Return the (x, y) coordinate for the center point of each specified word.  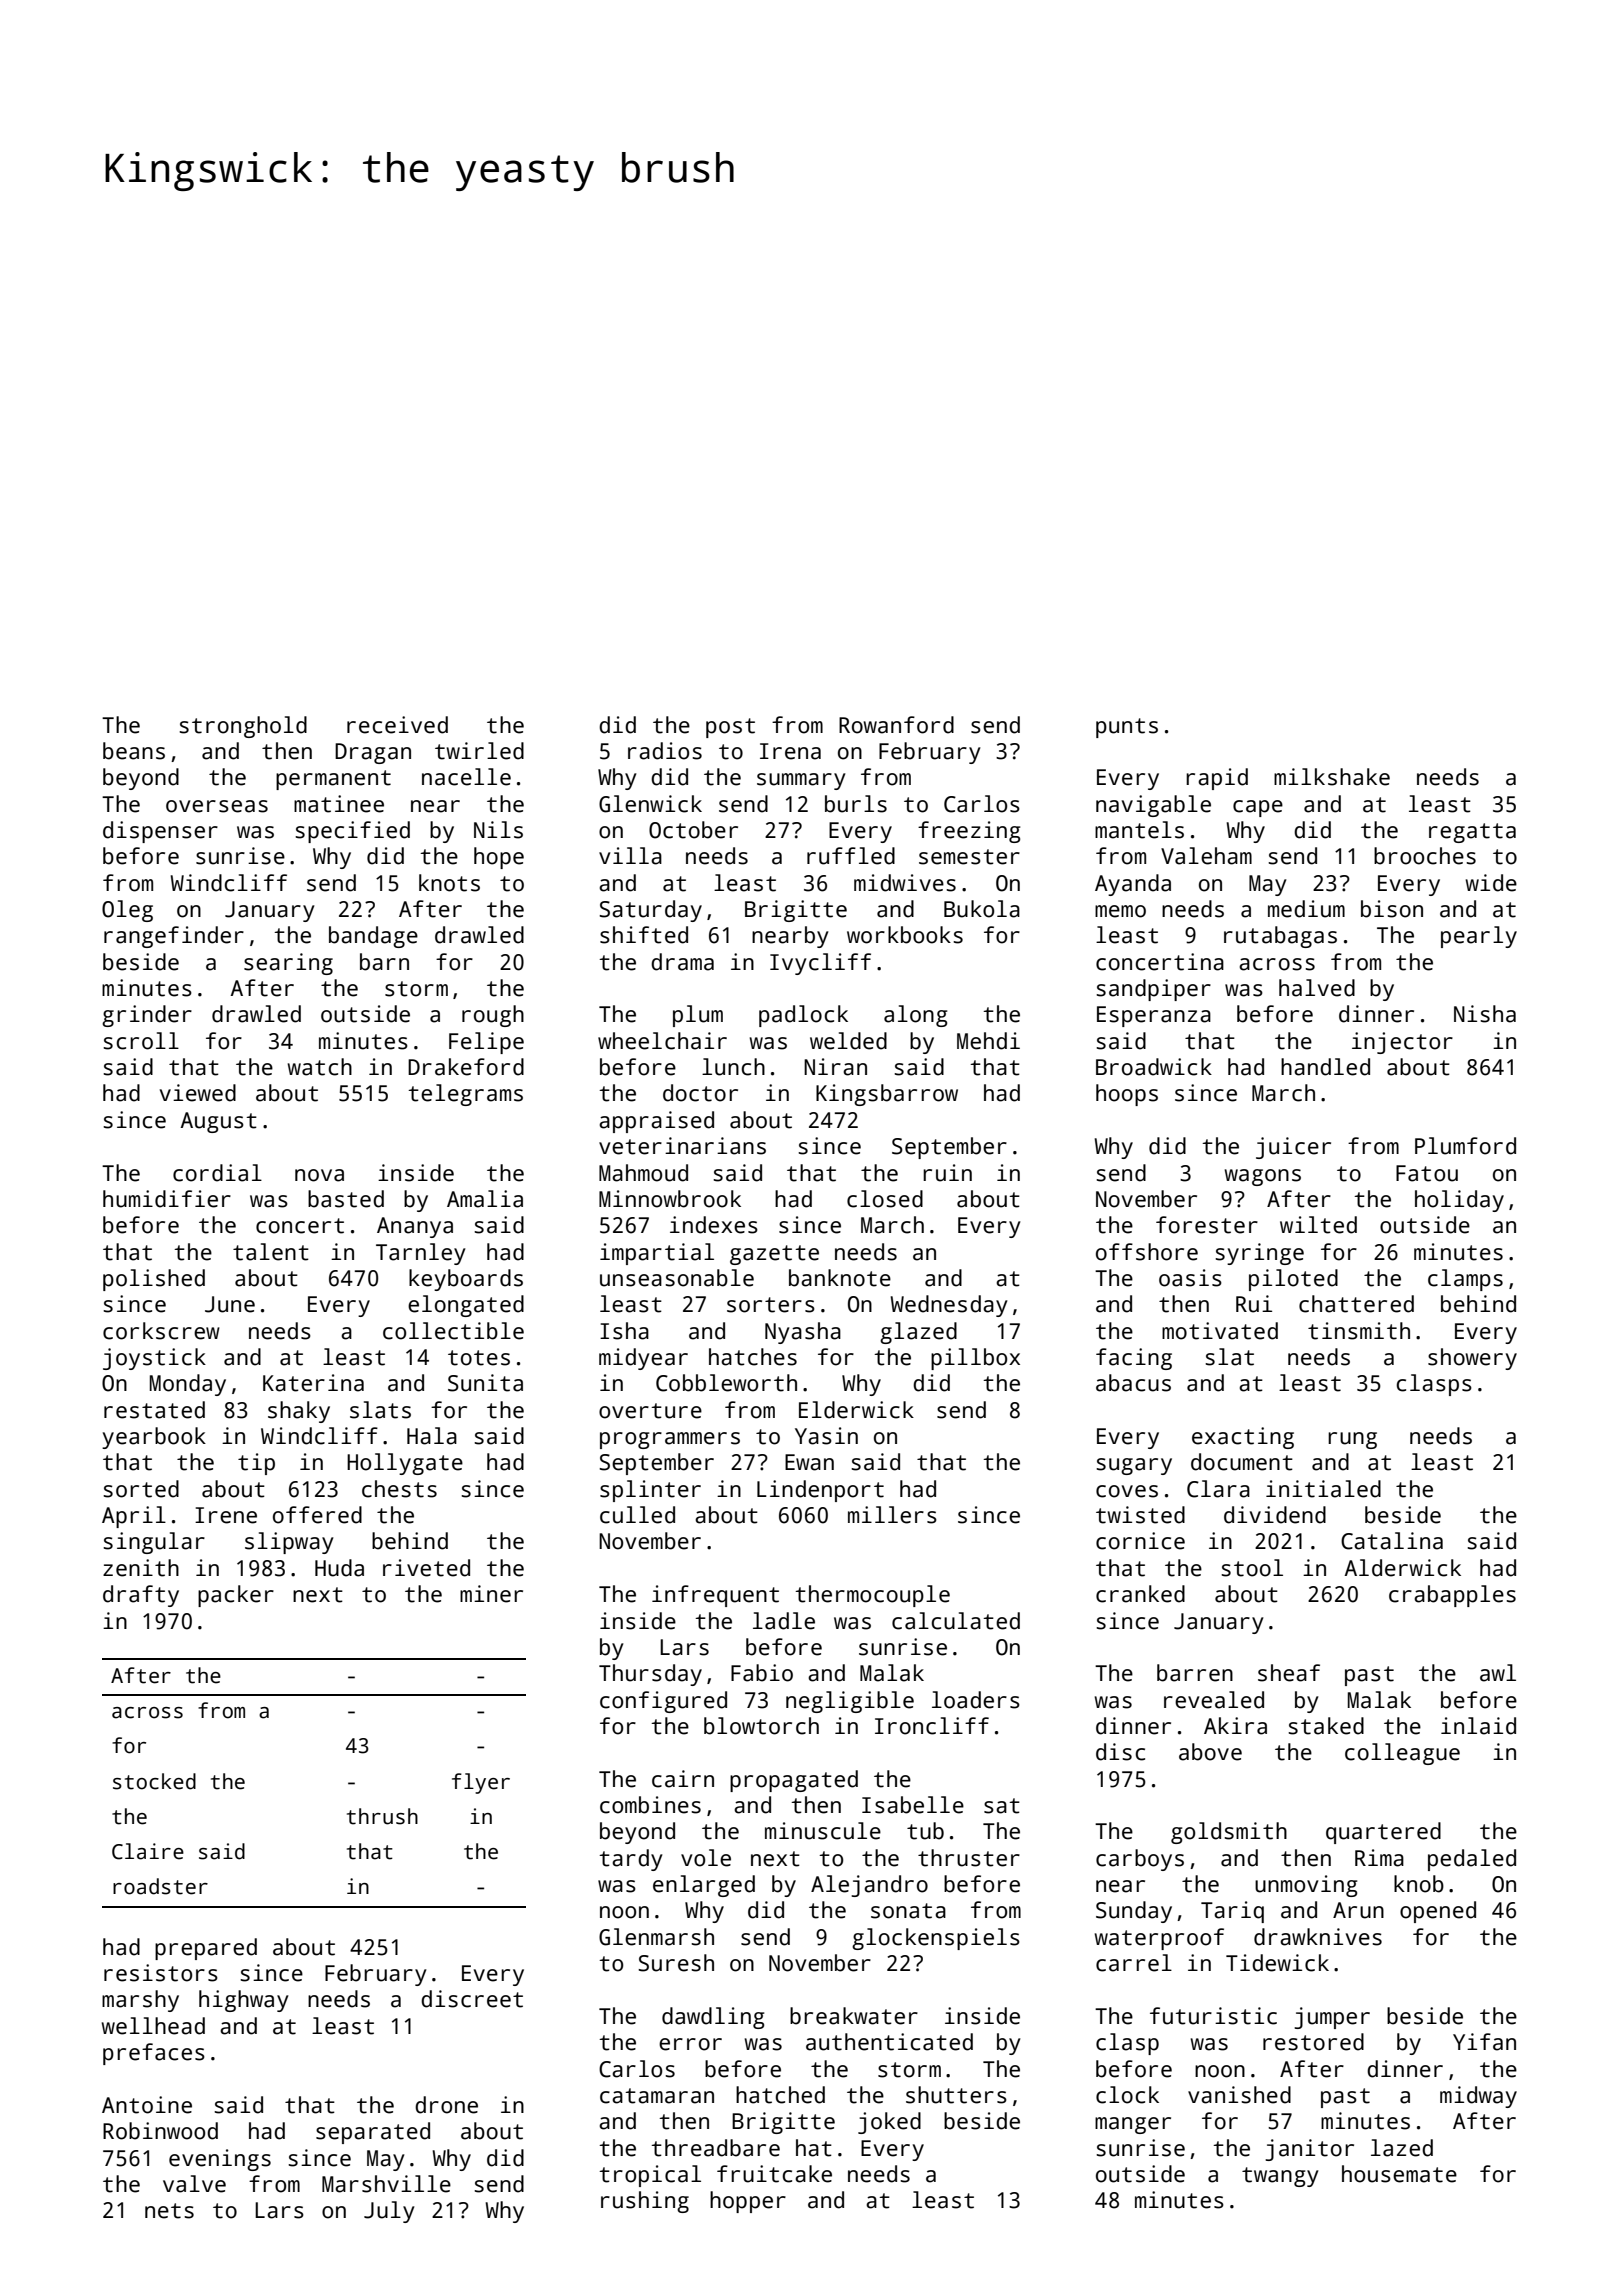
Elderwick (856, 1410)
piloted (1293, 1280)
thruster (969, 1858)
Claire (148, 1851)
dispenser (160, 832)
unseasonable (677, 1278)
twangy (1280, 2177)
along (915, 1016)
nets (169, 2211)
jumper (1332, 2018)
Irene (226, 1515)
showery (1472, 1359)
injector (1402, 1043)
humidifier (167, 1199)
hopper (748, 2202)
